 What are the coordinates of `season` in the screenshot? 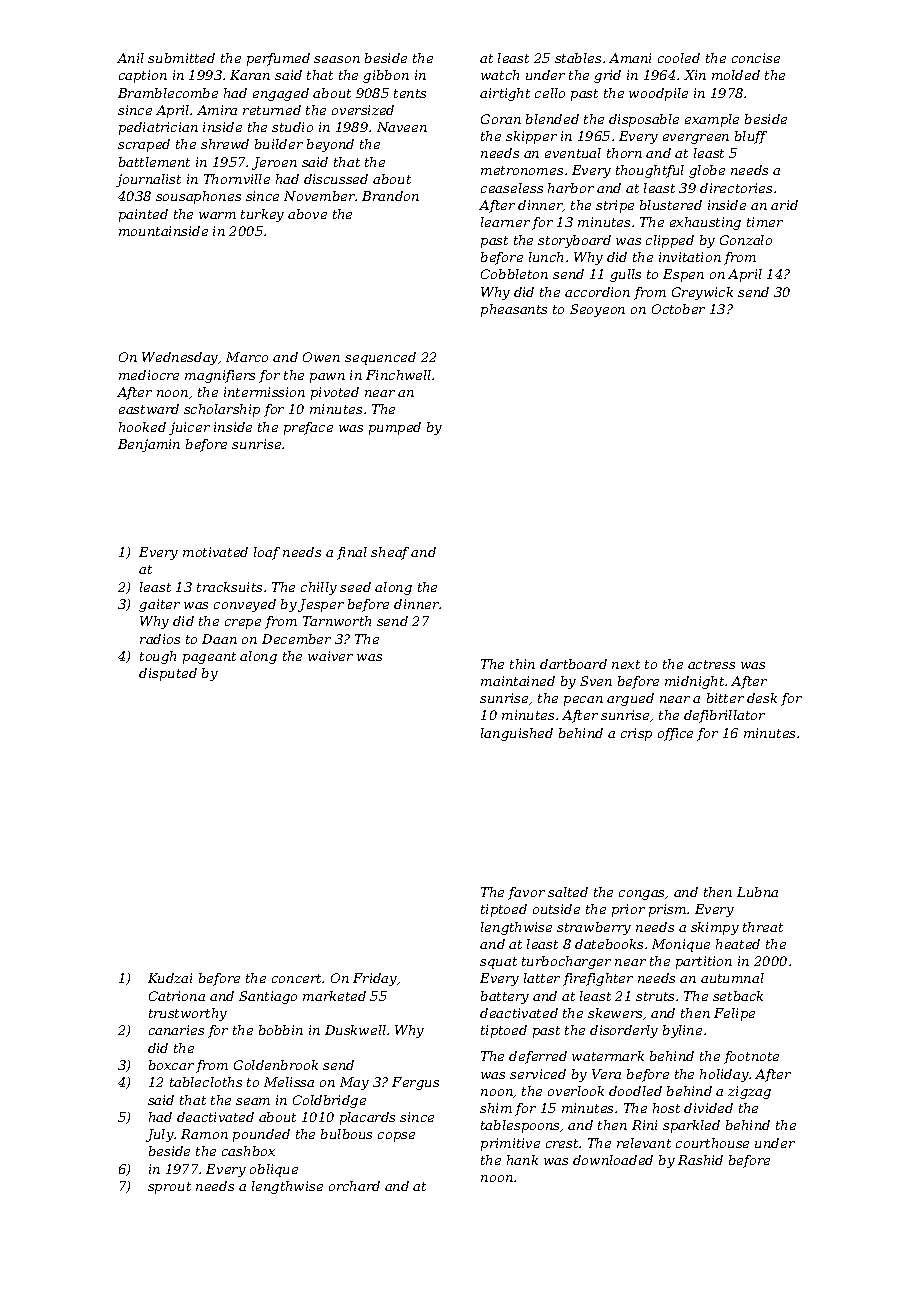 It's located at (337, 59).
